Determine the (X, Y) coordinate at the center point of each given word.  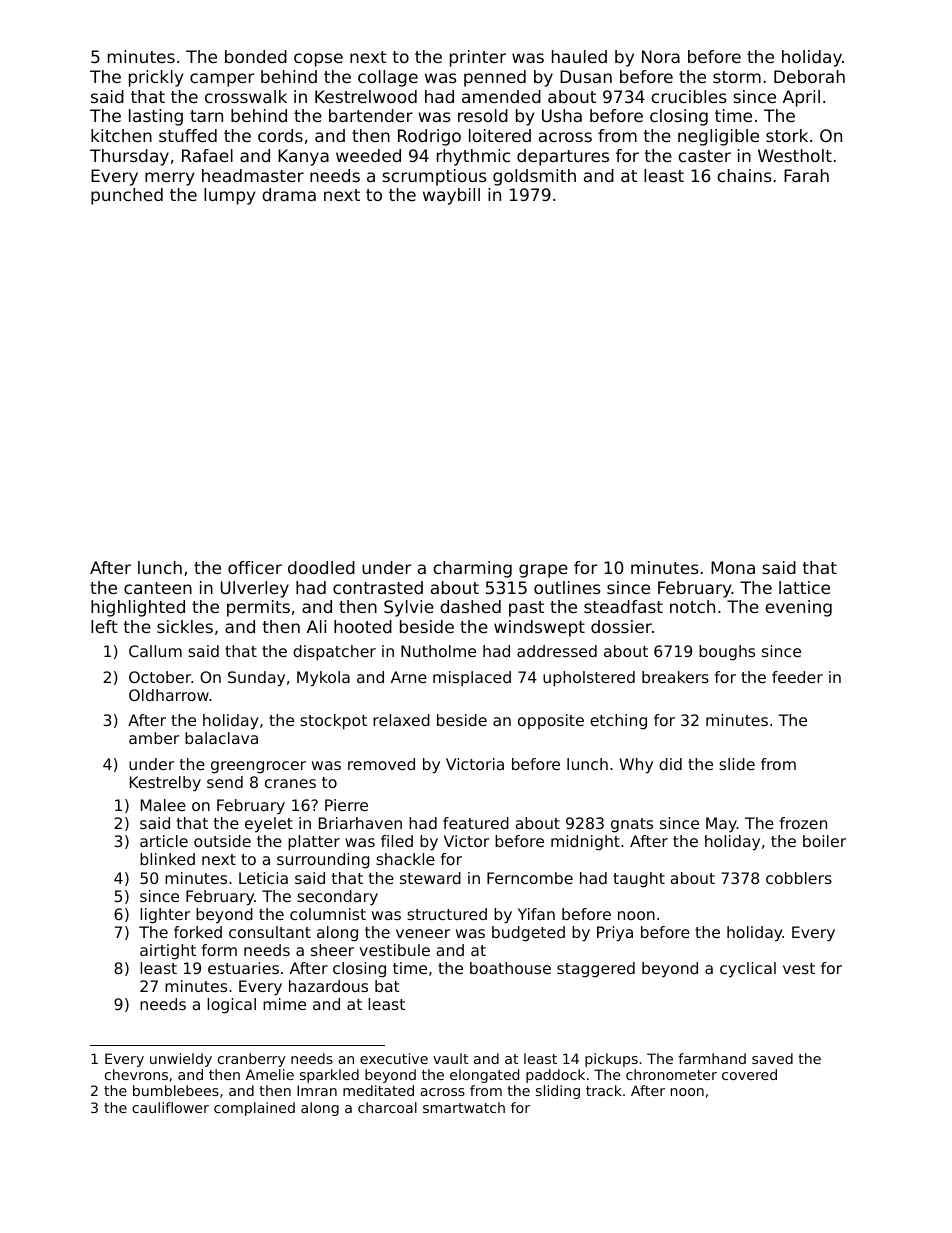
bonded (256, 56)
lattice (804, 587)
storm (737, 77)
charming (472, 569)
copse (318, 60)
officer (255, 567)
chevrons (136, 1074)
